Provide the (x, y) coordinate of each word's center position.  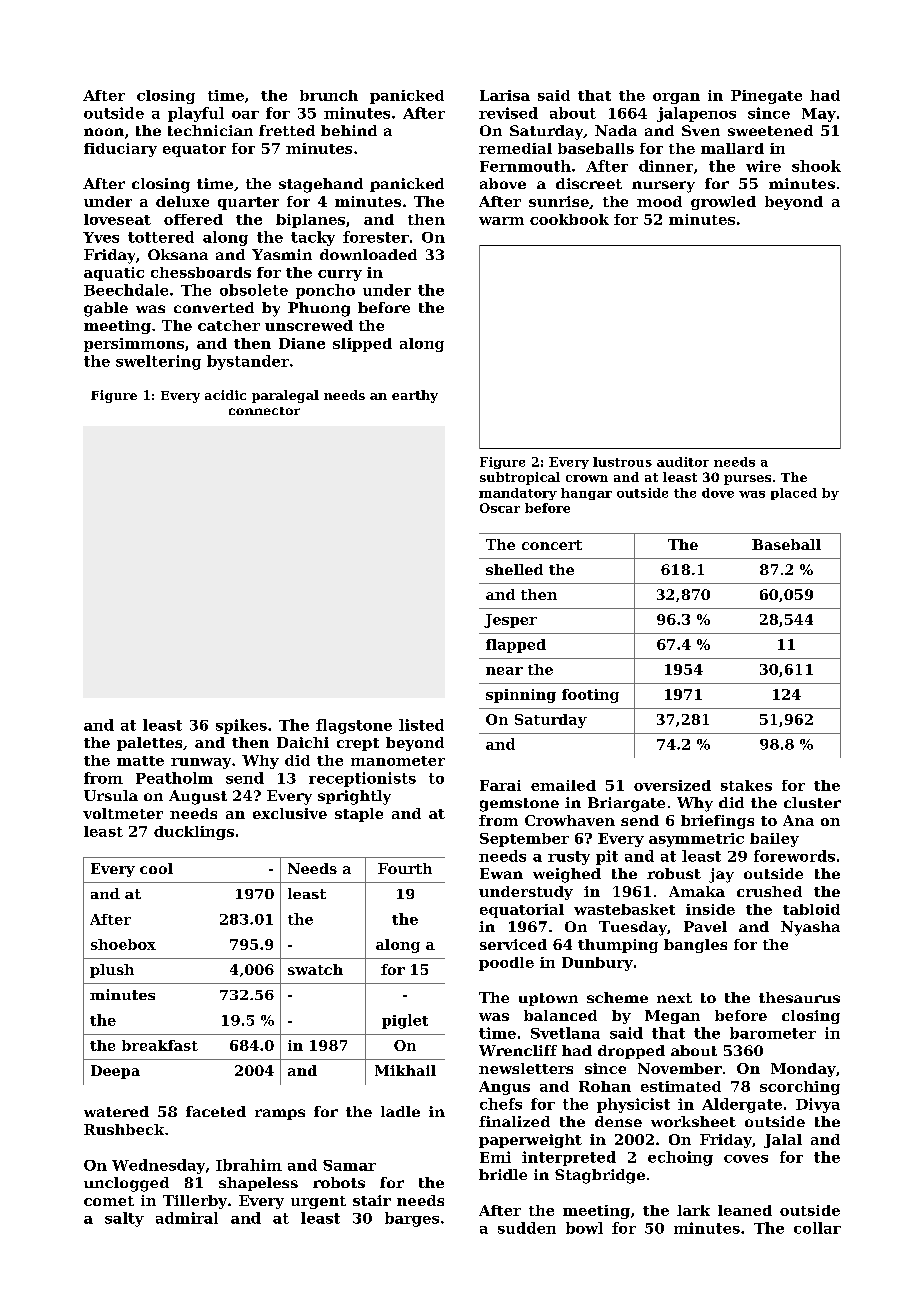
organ (676, 98)
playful (196, 114)
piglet (405, 1021)
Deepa (115, 1072)
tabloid (811, 909)
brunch (329, 95)
